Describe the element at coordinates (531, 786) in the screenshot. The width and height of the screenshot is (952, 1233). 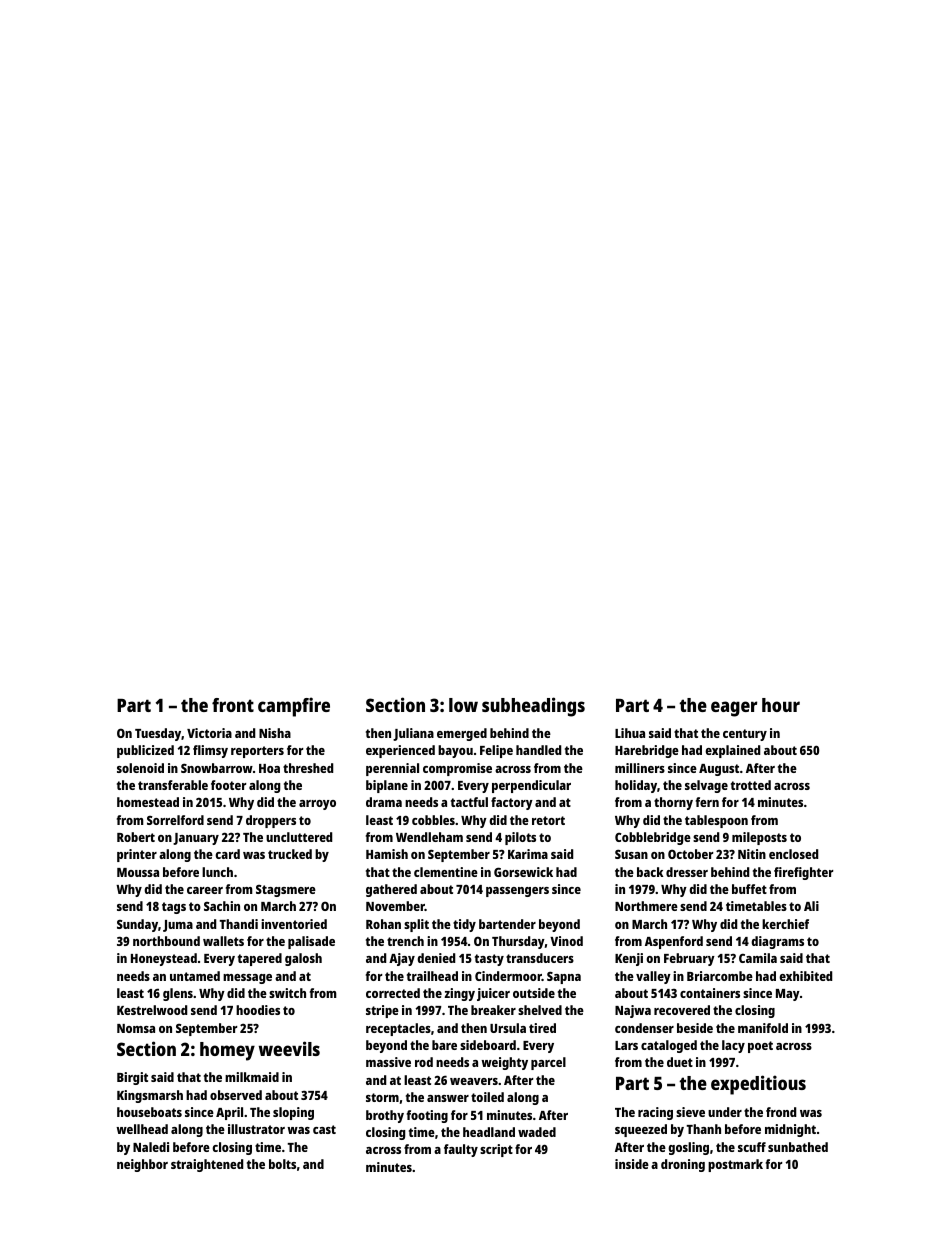
I see `perpendicular` at that location.
